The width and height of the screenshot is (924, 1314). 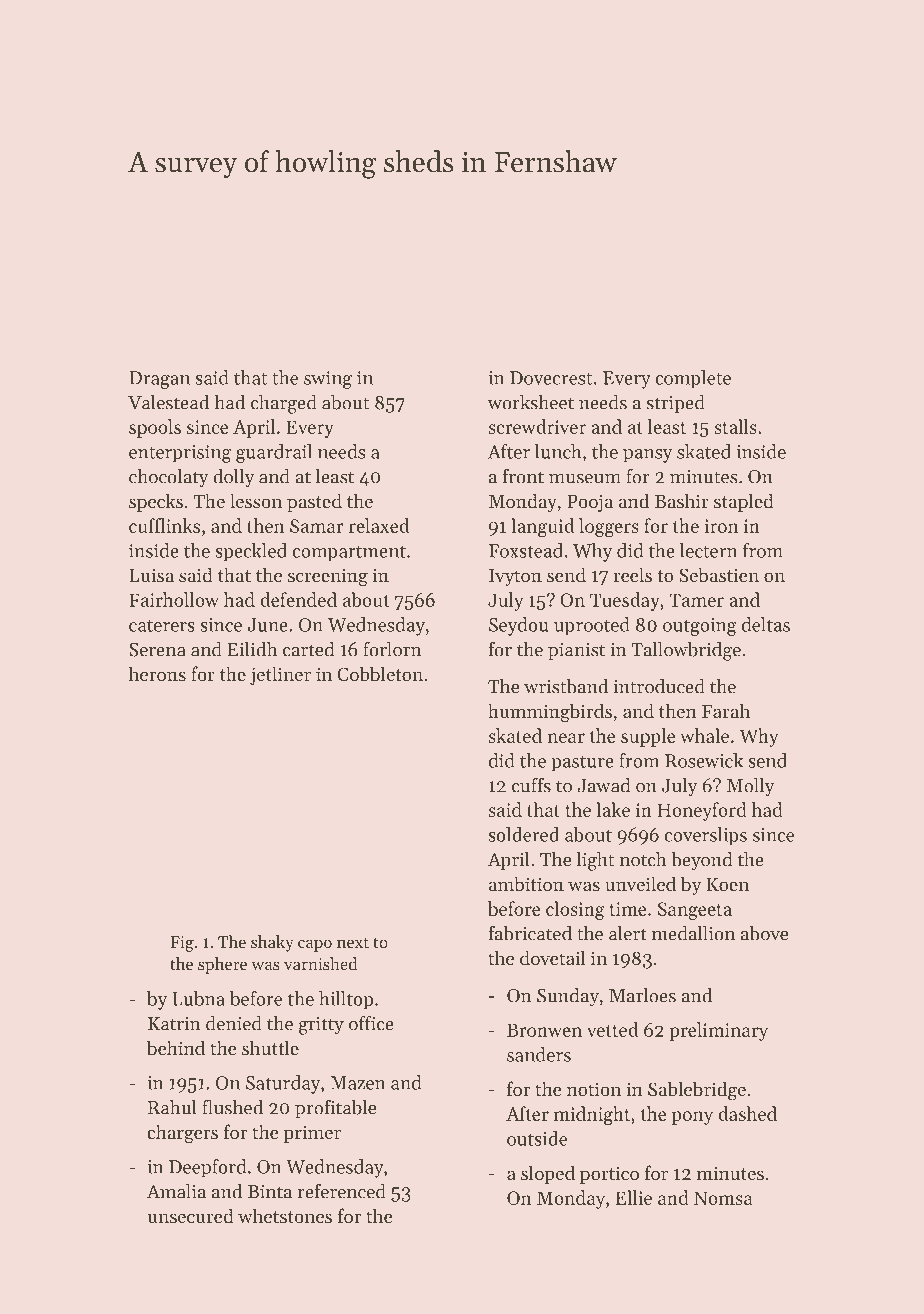 What do you see at coordinates (693, 379) in the screenshot?
I see `complete` at bounding box center [693, 379].
